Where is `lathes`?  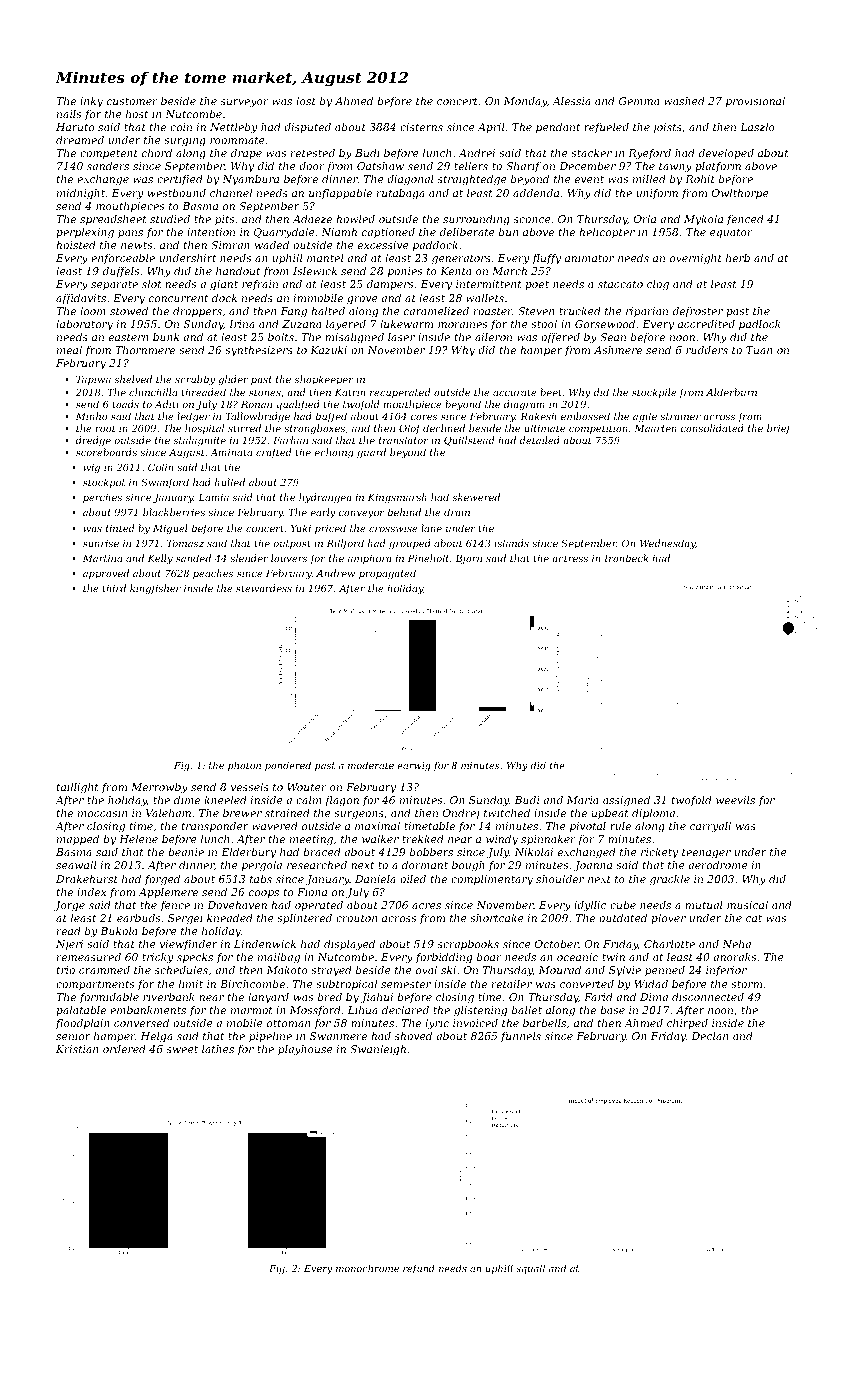
lathes is located at coordinates (218, 1049).
